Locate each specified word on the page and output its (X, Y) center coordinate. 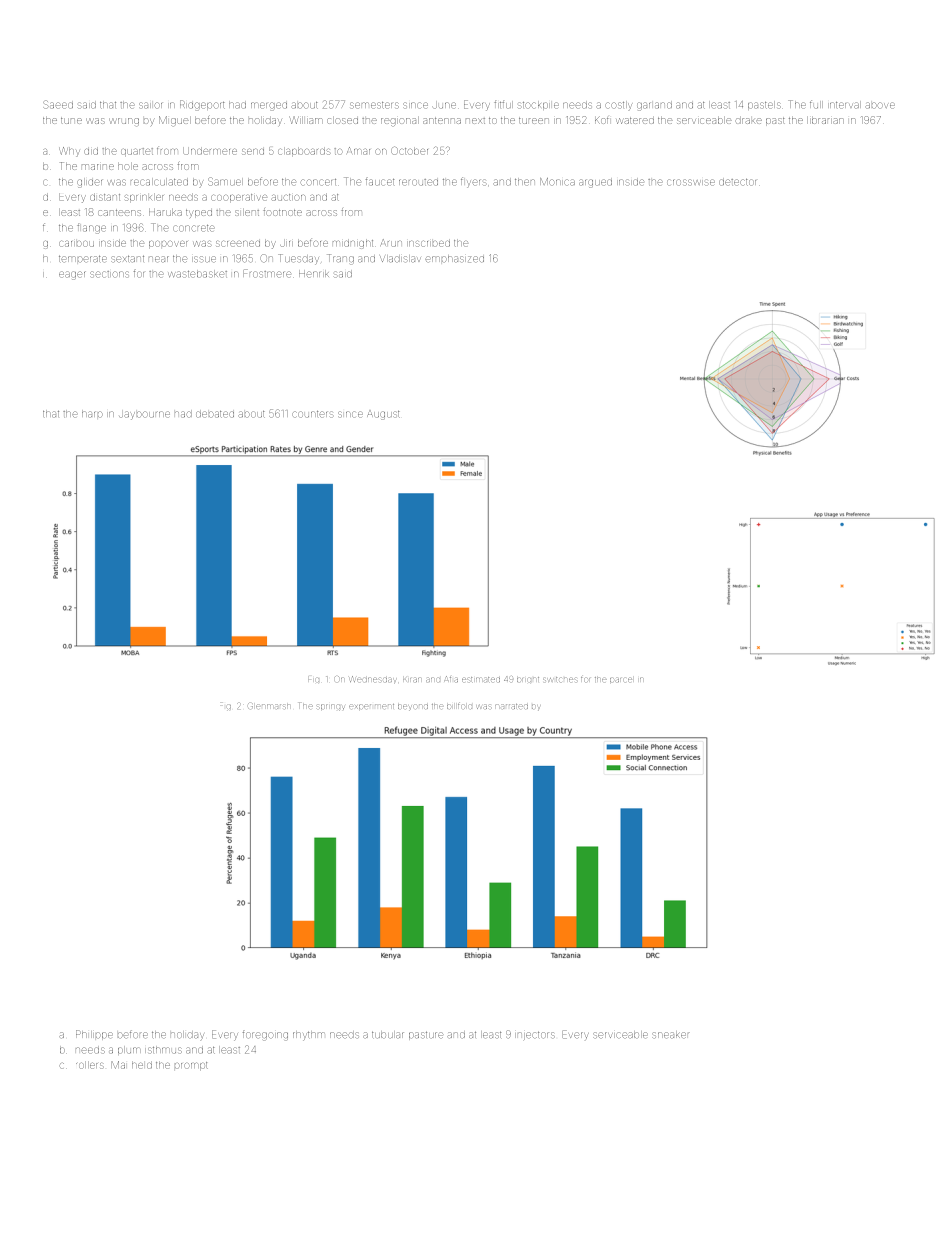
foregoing (265, 1035)
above (880, 105)
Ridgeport (202, 105)
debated (215, 414)
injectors (535, 1035)
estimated (481, 679)
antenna (442, 120)
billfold (459, 706)
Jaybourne (144, 415)
